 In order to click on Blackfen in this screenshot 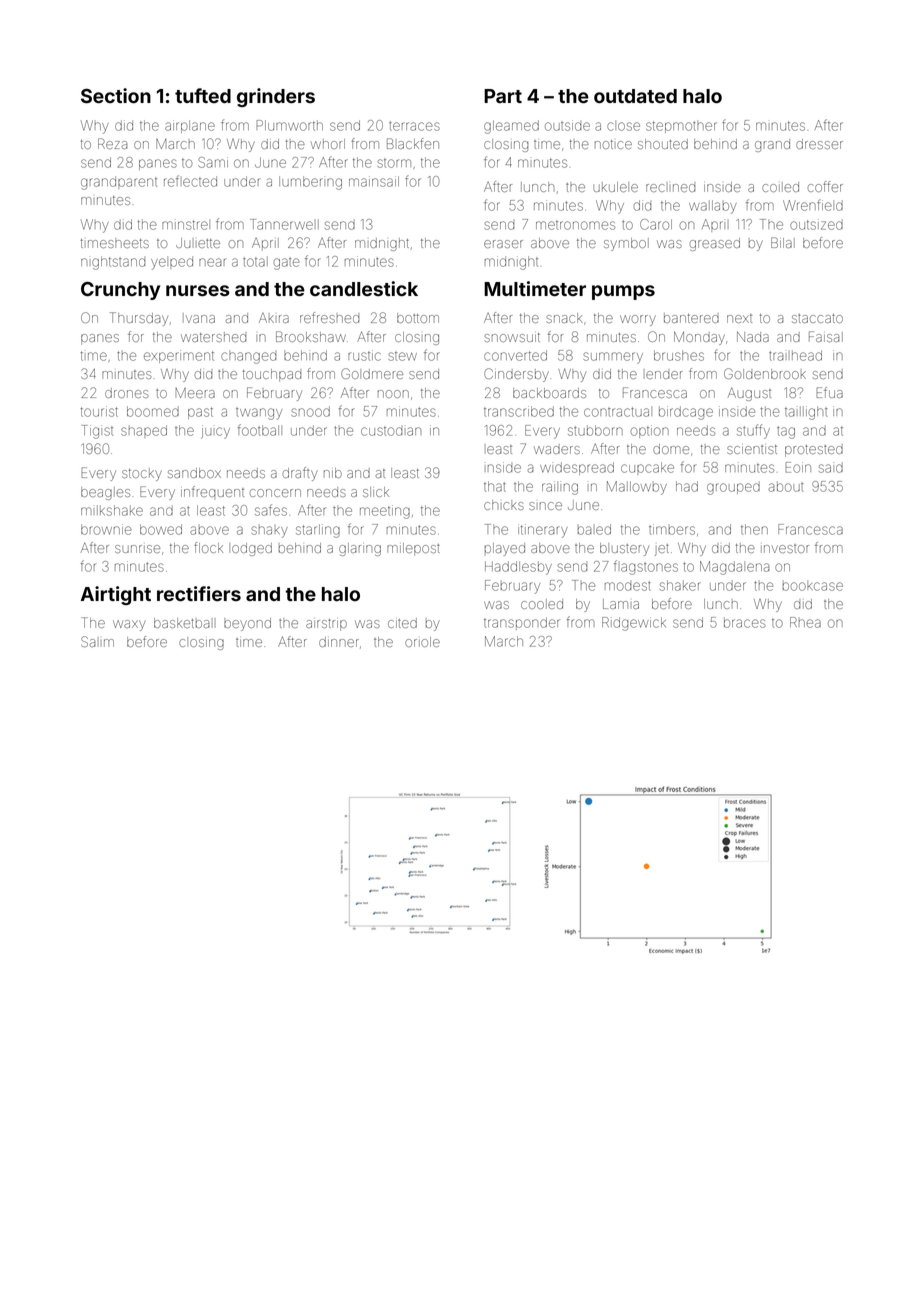, I will do `click(413, 143)`.
